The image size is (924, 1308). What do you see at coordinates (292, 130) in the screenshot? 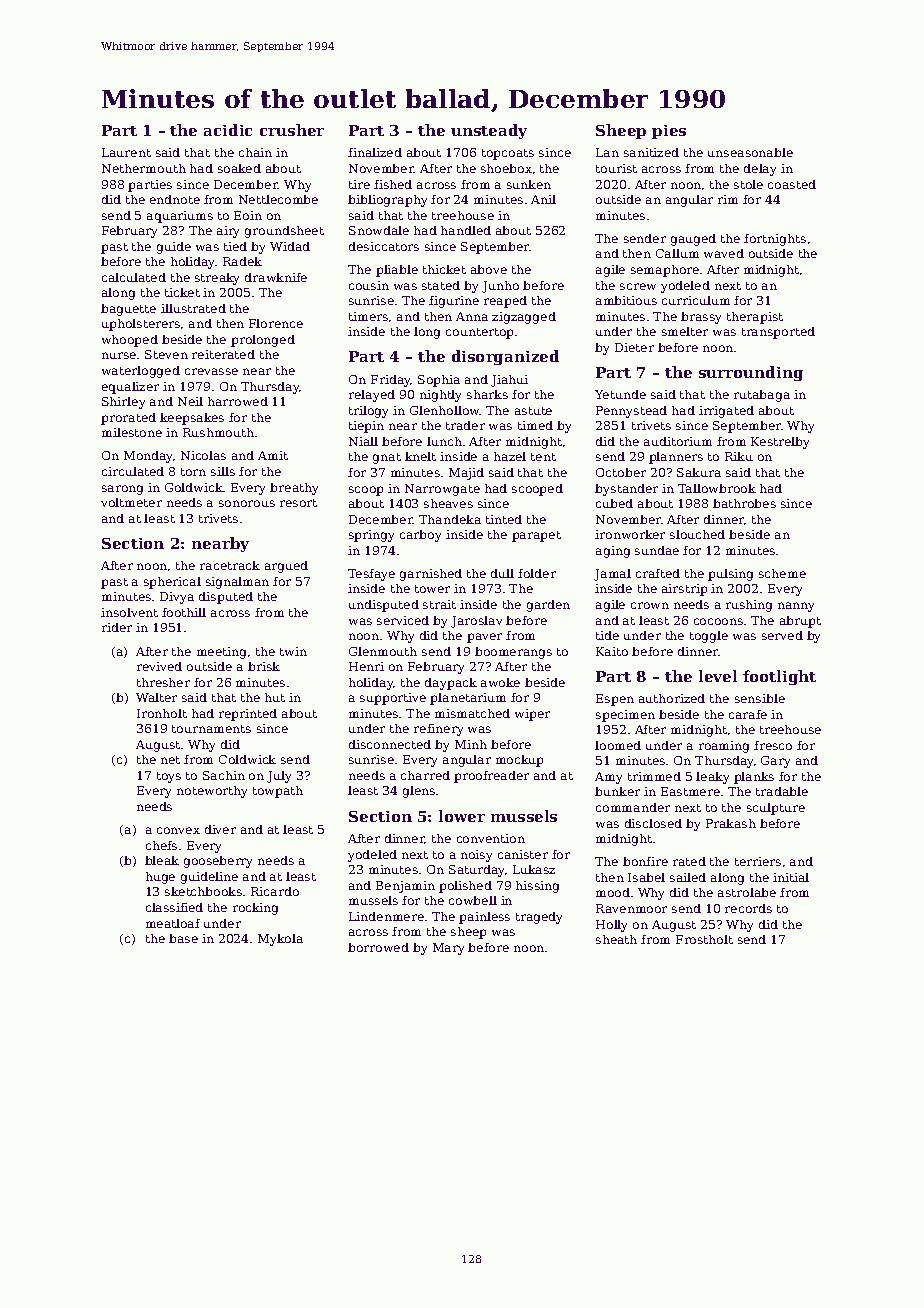
I see `crusher` at bounding box center [292, 130].
